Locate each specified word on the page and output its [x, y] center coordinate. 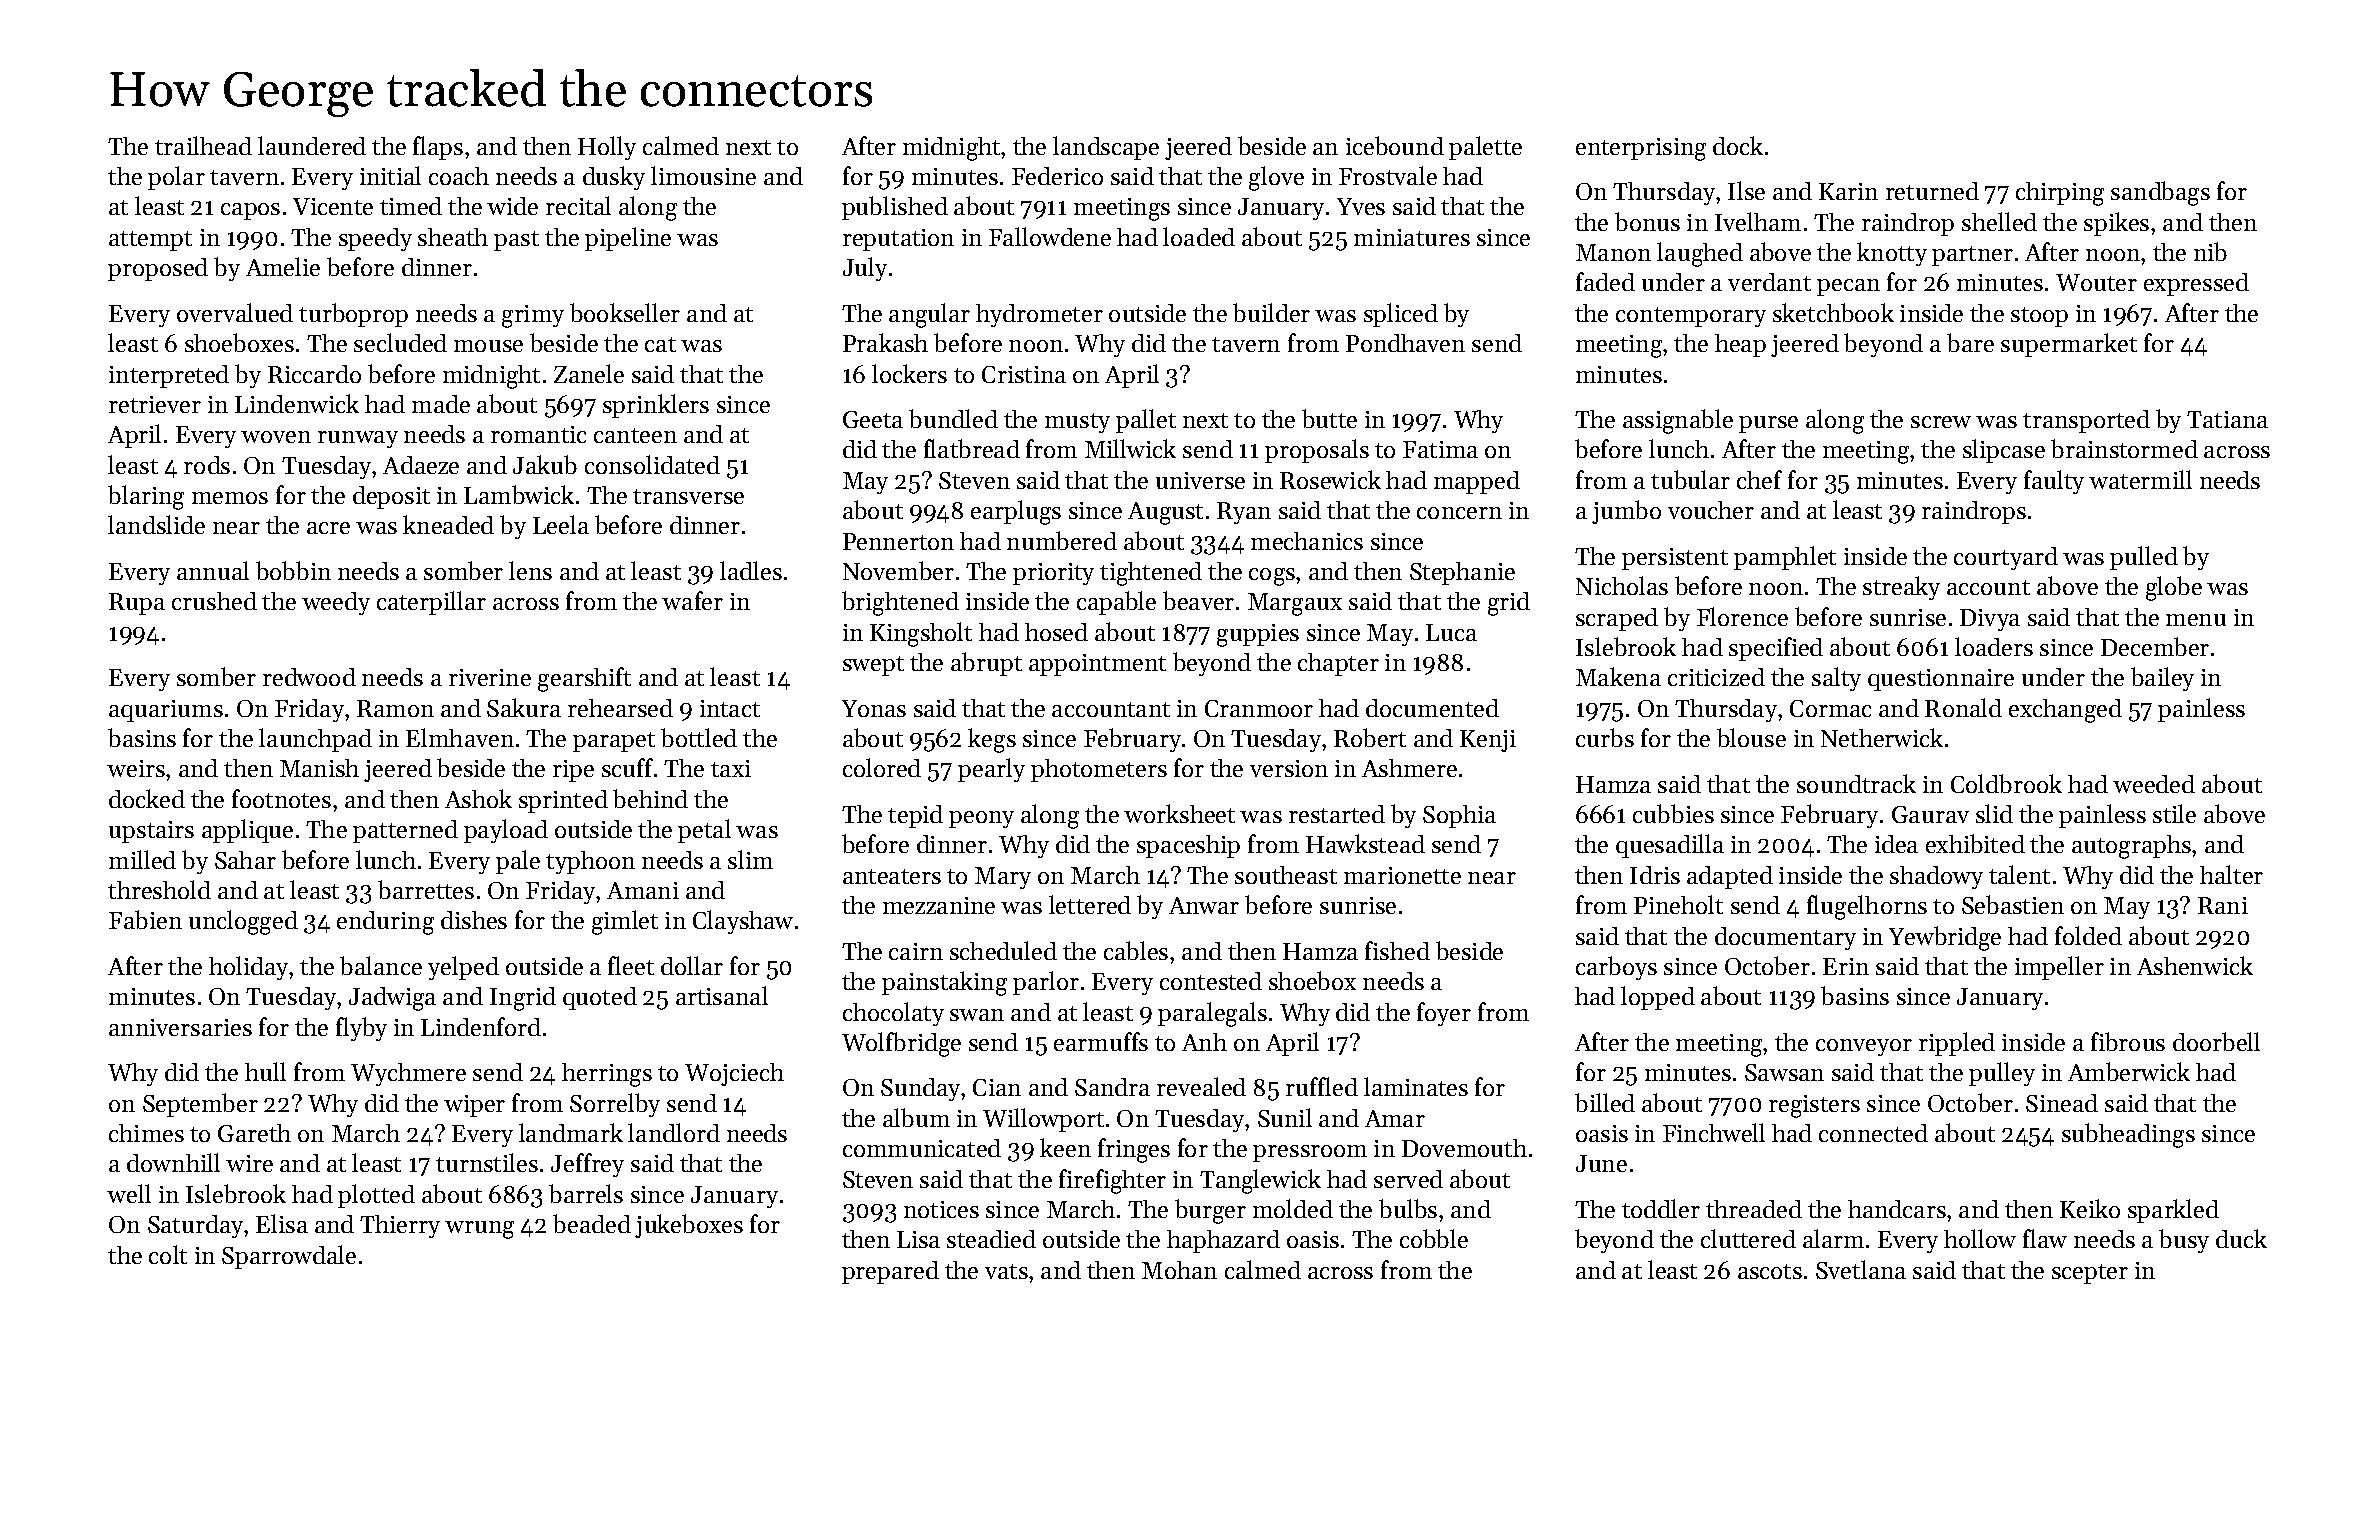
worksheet [1179, 813]
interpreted [169, 376]
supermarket [2069, 345]
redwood [309, 677]
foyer [1444, 1014]
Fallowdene [1050, 236]
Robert [1370, 737]
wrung [479, 1230]
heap [1740, 345]
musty [1077, 423]
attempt [150, 241]
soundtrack [1856, 783]
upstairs [151, 832]
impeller [2059, 968]
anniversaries [180, 1027]
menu [2196, 620]
